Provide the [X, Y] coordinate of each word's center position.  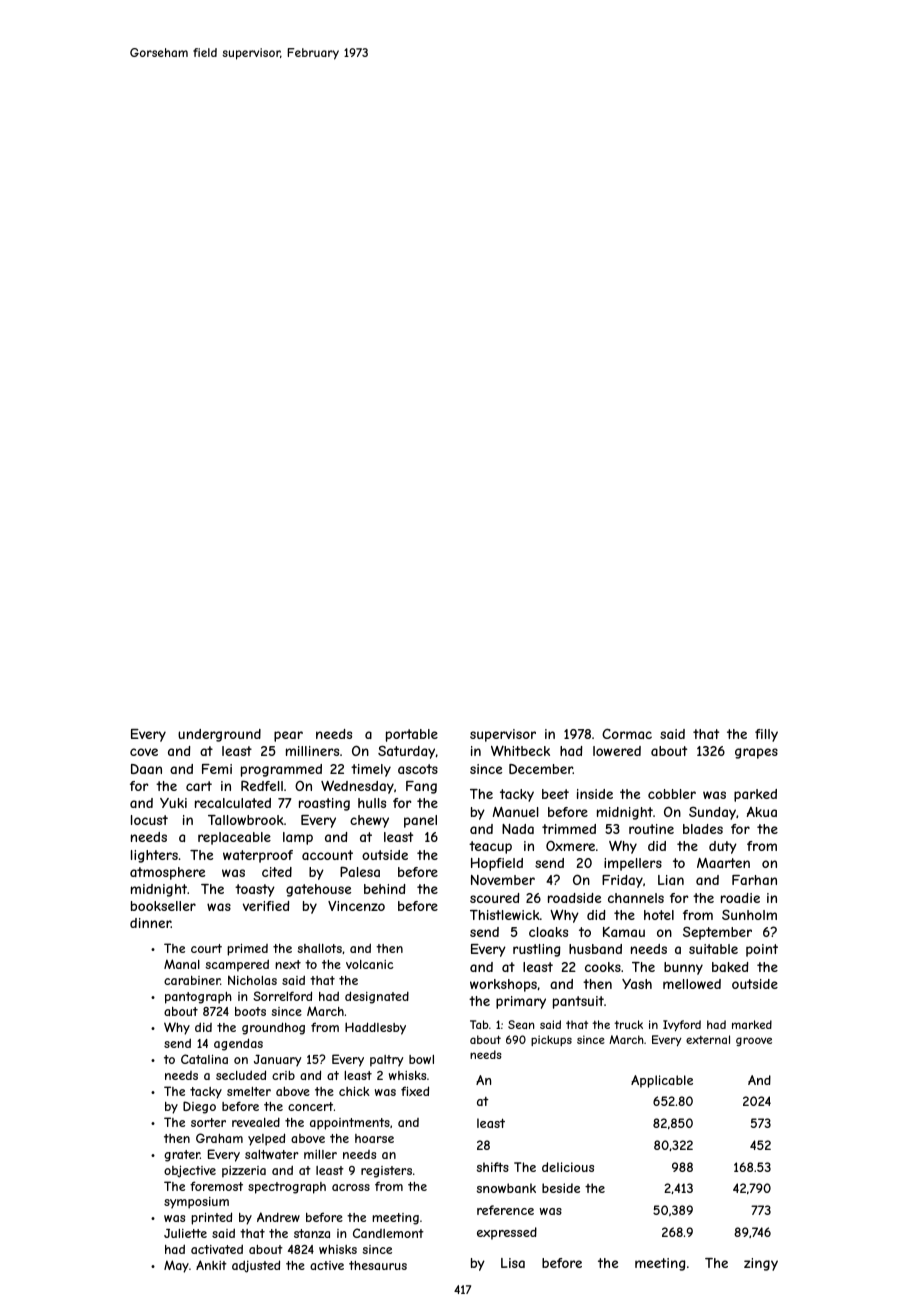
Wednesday [357, 787]
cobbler [672, 794]
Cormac [627, 733]
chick [354, 1091]
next [288, 964]
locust [149, 820]
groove [754, 1041]
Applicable [662, 1081]
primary [521, 1002]
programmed [281, 770]
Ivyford [682, 1025]
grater [182, 1156]
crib [283, 1075]
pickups [551, 1040]
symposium [196, 1203]
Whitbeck [520, 750]
